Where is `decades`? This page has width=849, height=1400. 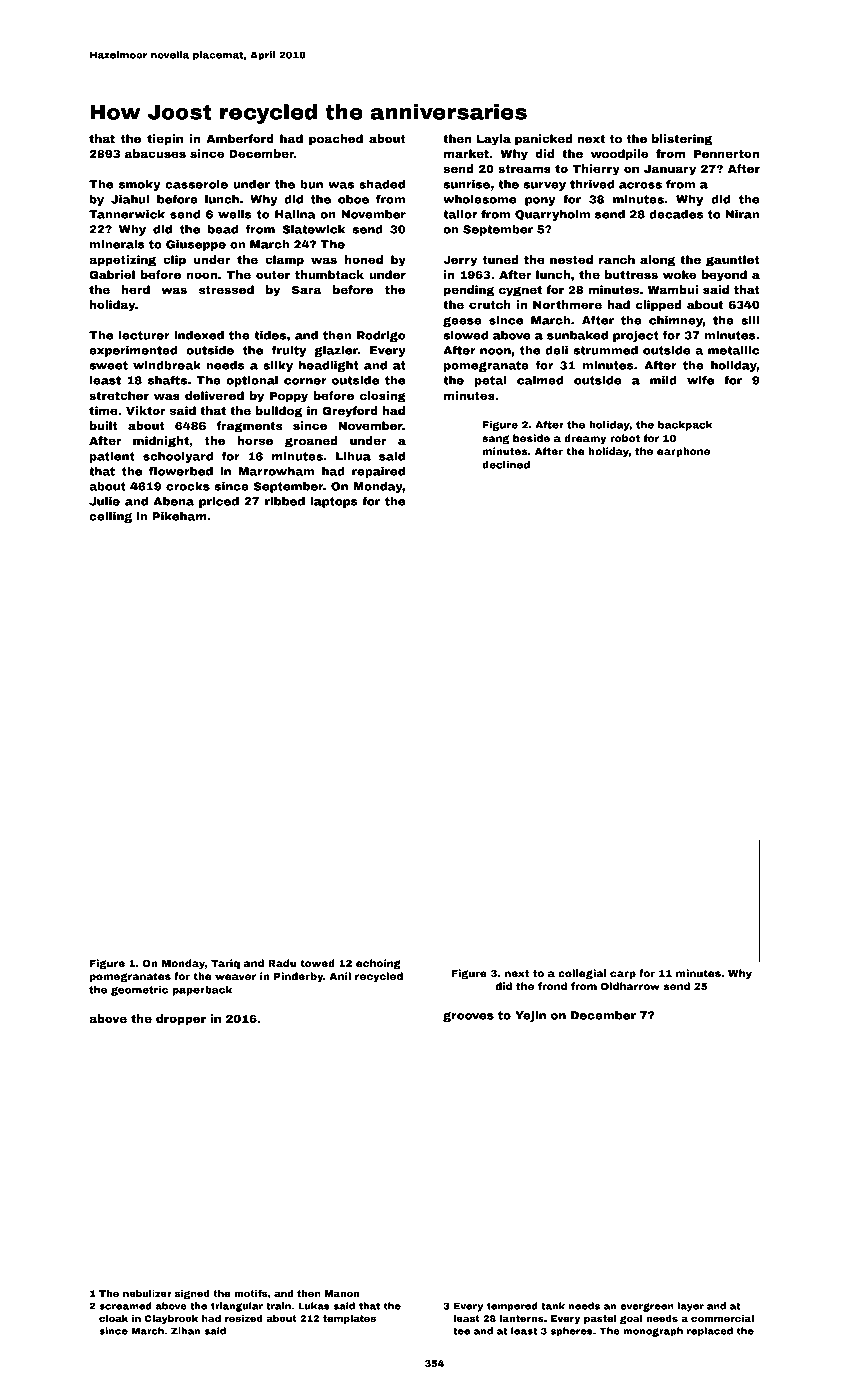 decades is located at coordinates (676, 214).
